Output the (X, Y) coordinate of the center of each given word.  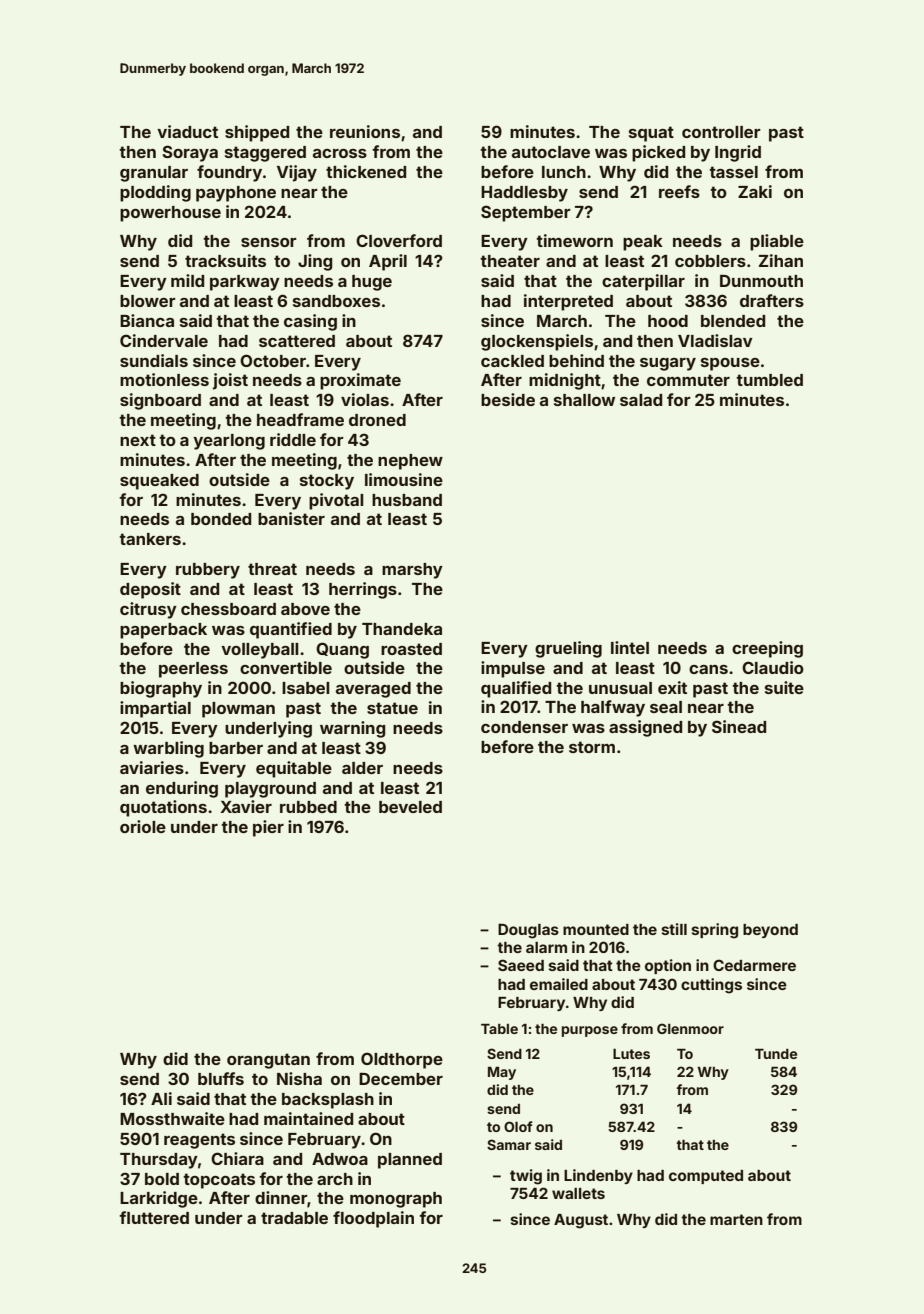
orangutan (268, 1061)
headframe (300, 419)
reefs (679, 191)
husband (407, 500)
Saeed (521, 965)
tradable (294, 1218)
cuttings (711, 986)
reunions (365, 131)
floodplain (373, 1219)
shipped (257, 133)
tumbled (769, 380)
